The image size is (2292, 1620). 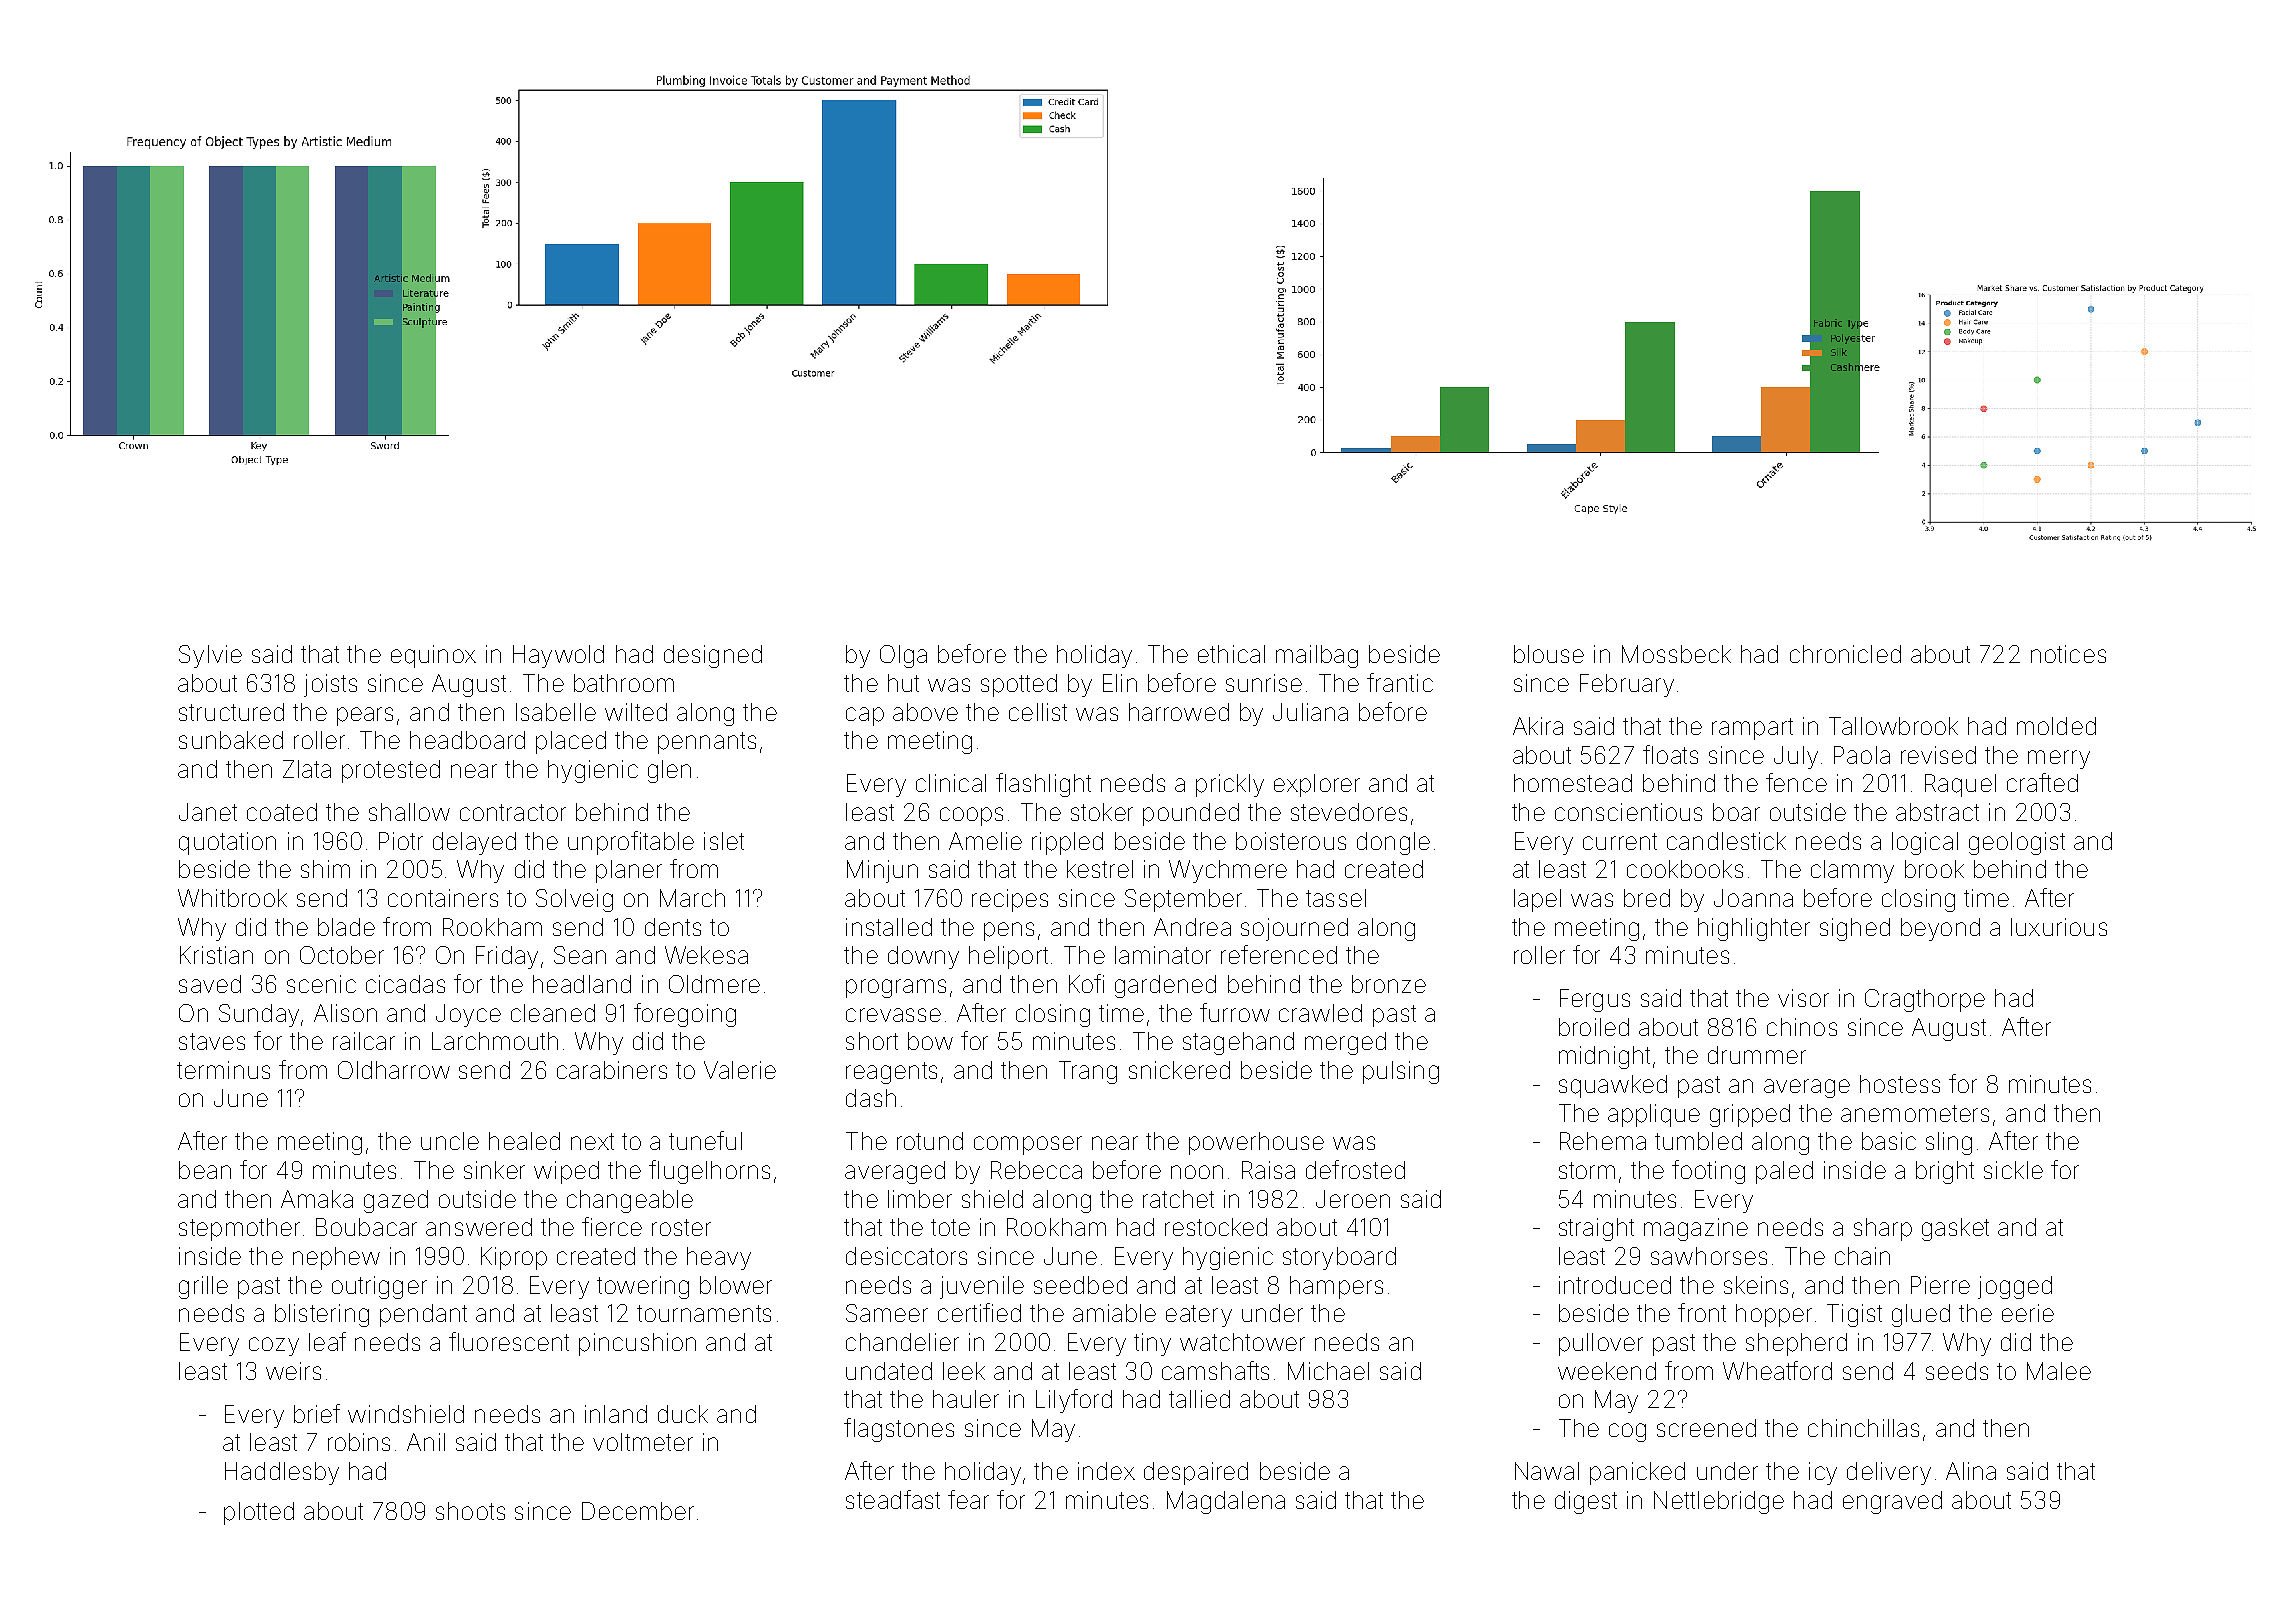 I want to click on bean, so click(x=205, y=1170).
